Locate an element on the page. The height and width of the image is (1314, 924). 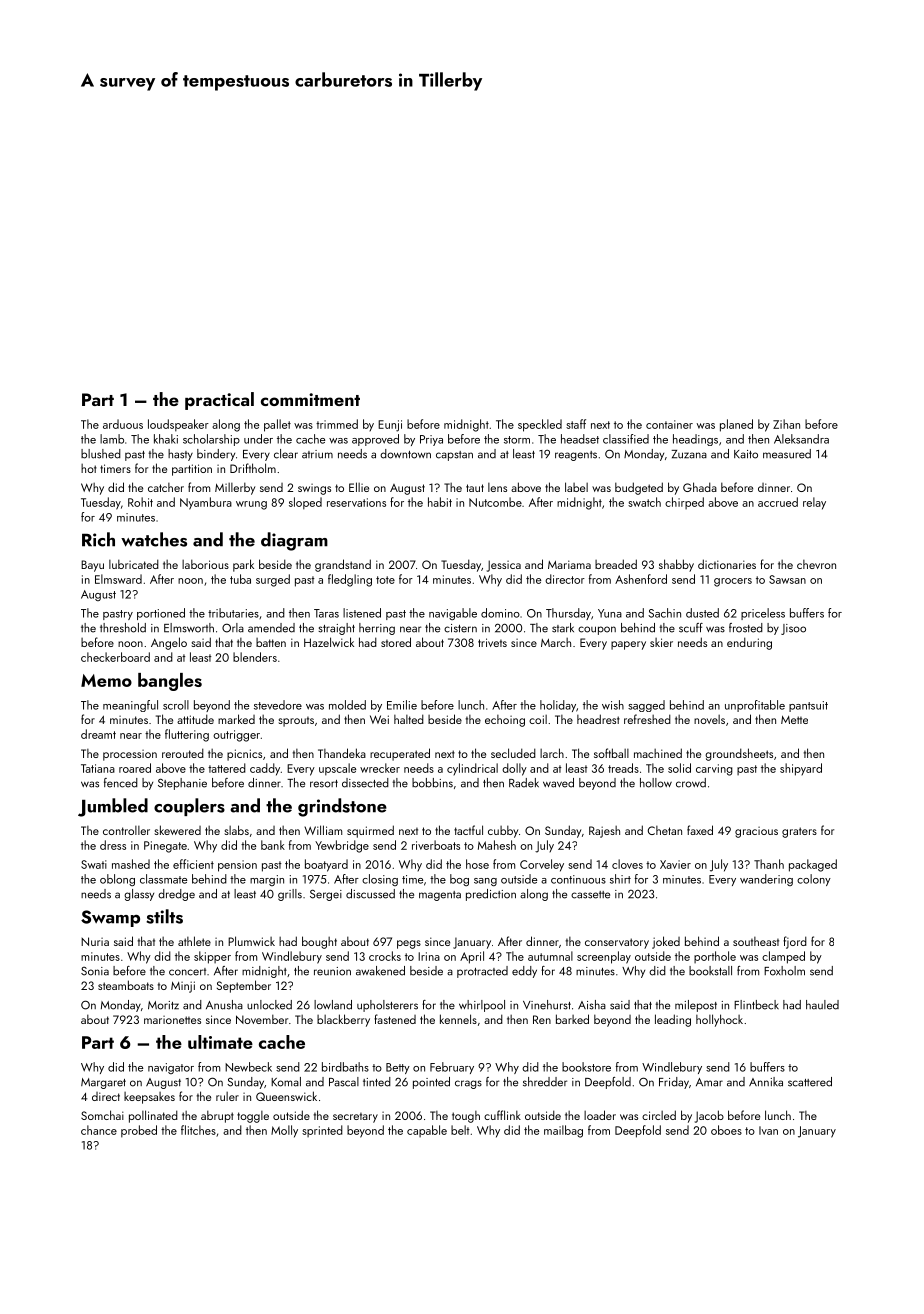
stored is located at coordinates (396, 642).
